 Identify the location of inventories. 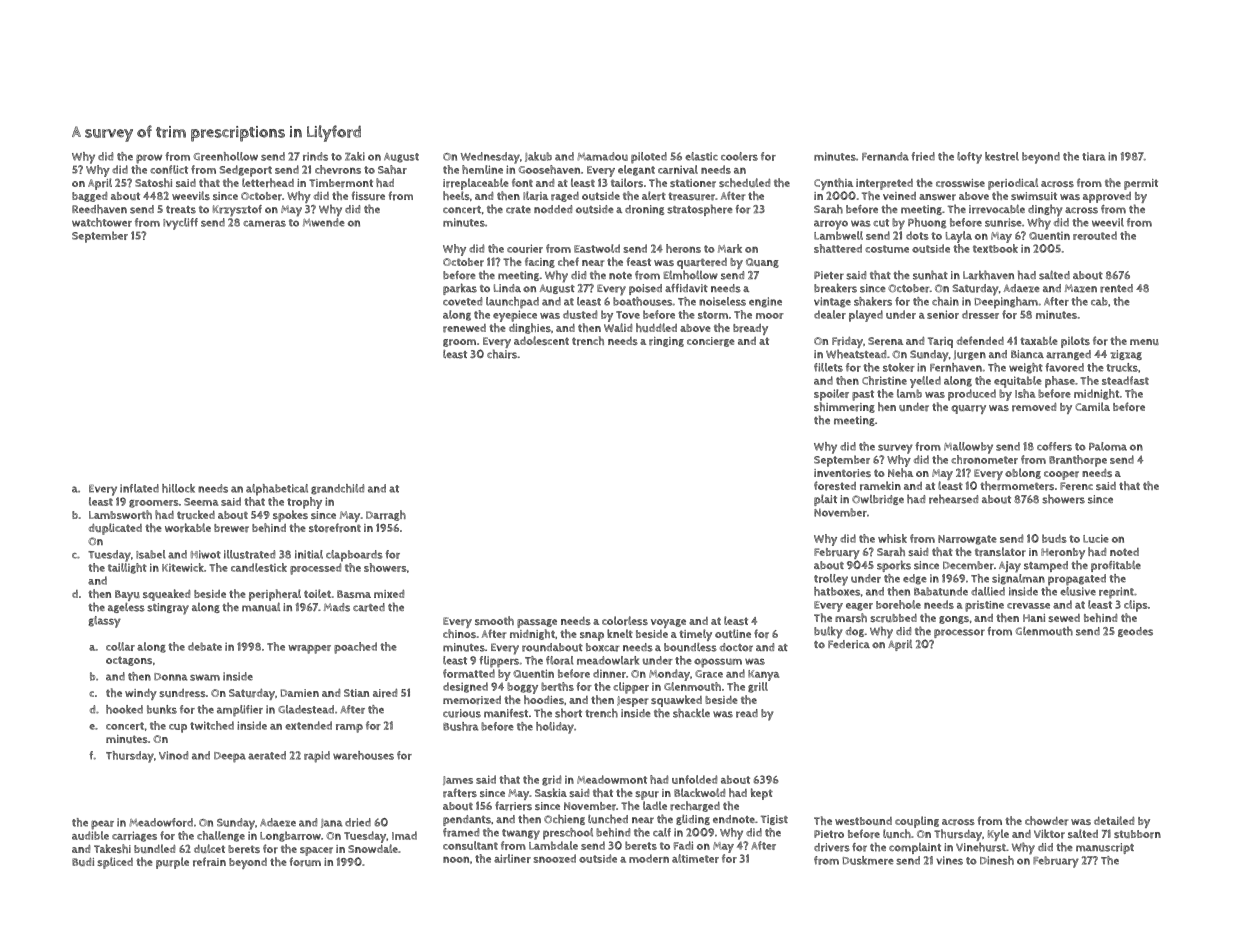
(842, 473).
